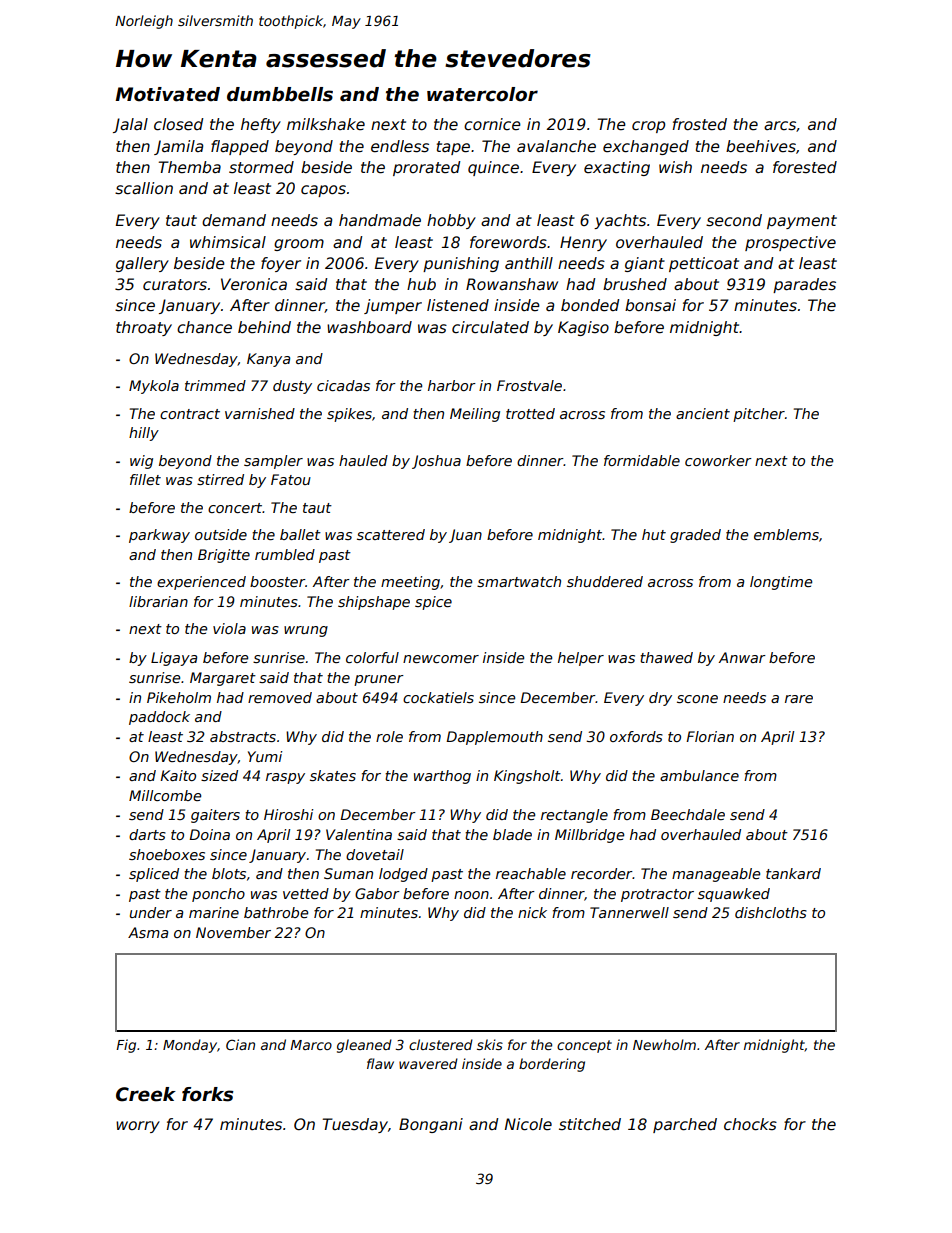  I want to click on under, so click(151, 912).
